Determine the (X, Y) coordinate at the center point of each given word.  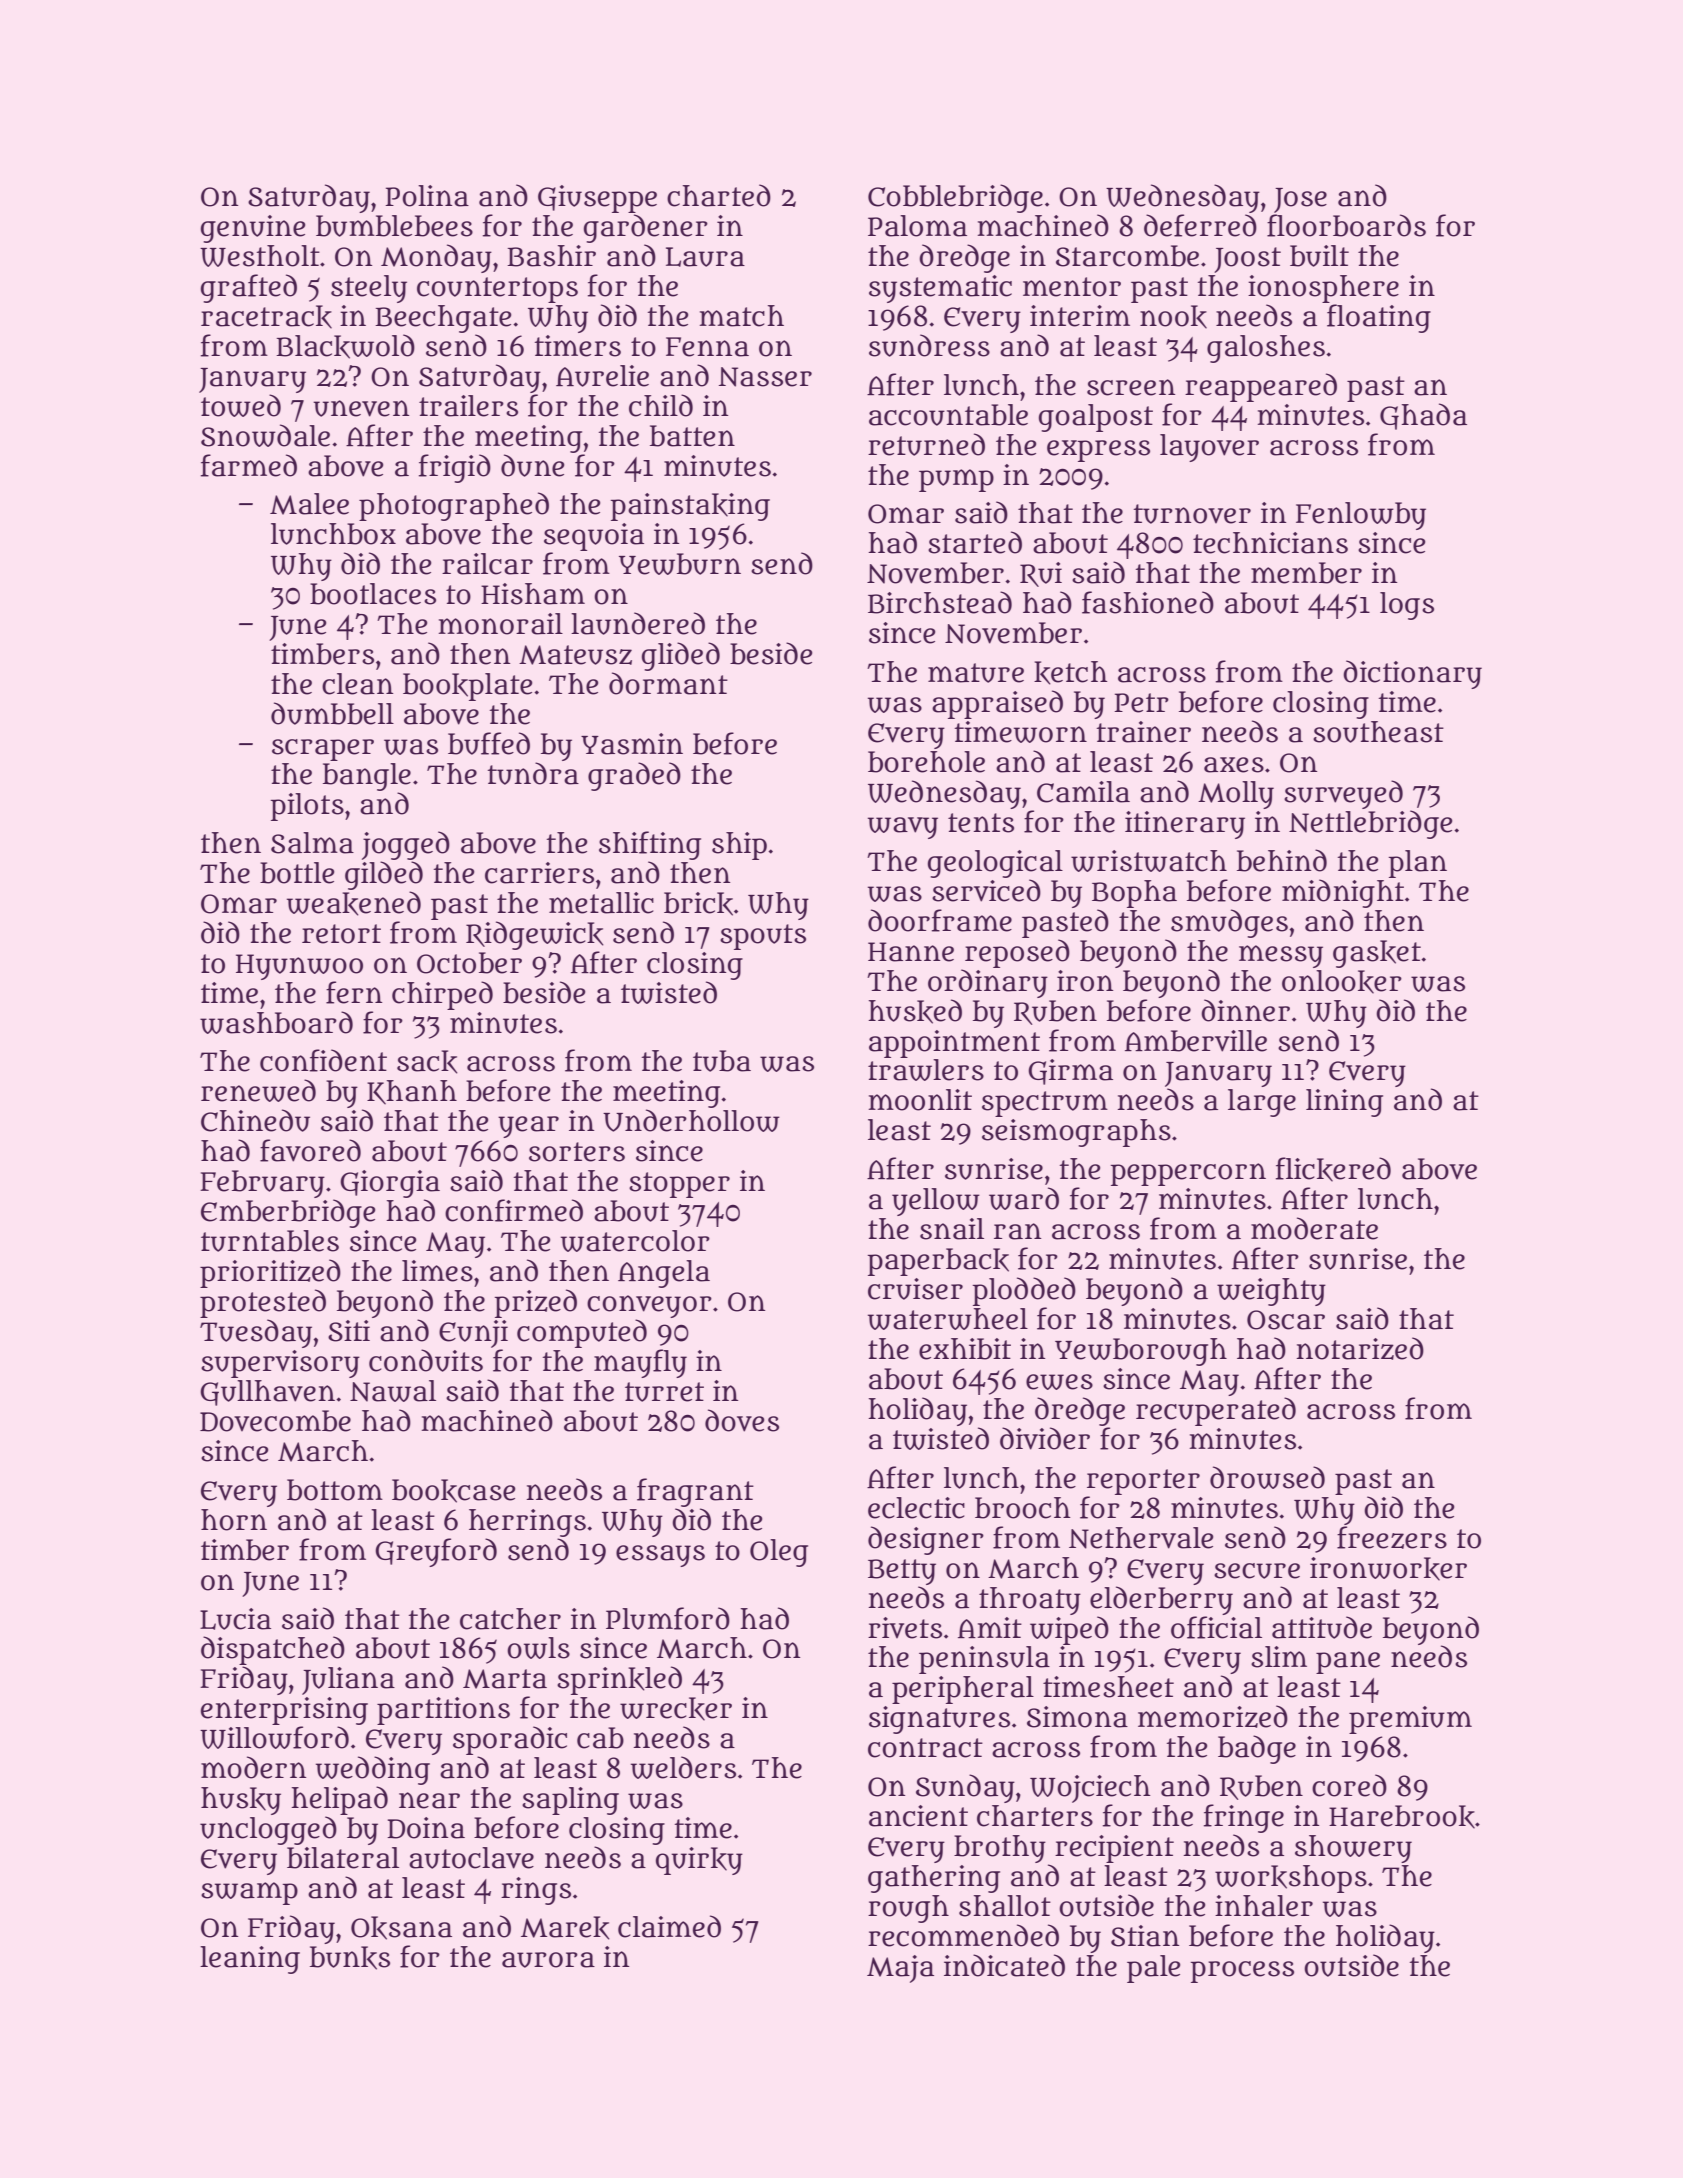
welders (683, 1767)
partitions (443, 1711)
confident (323, 1060)
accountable (948, 415)
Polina (427, 196)
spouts (763, 937)
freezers (1392, 1537)
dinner (1245, 1010)
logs (1407, 606)
